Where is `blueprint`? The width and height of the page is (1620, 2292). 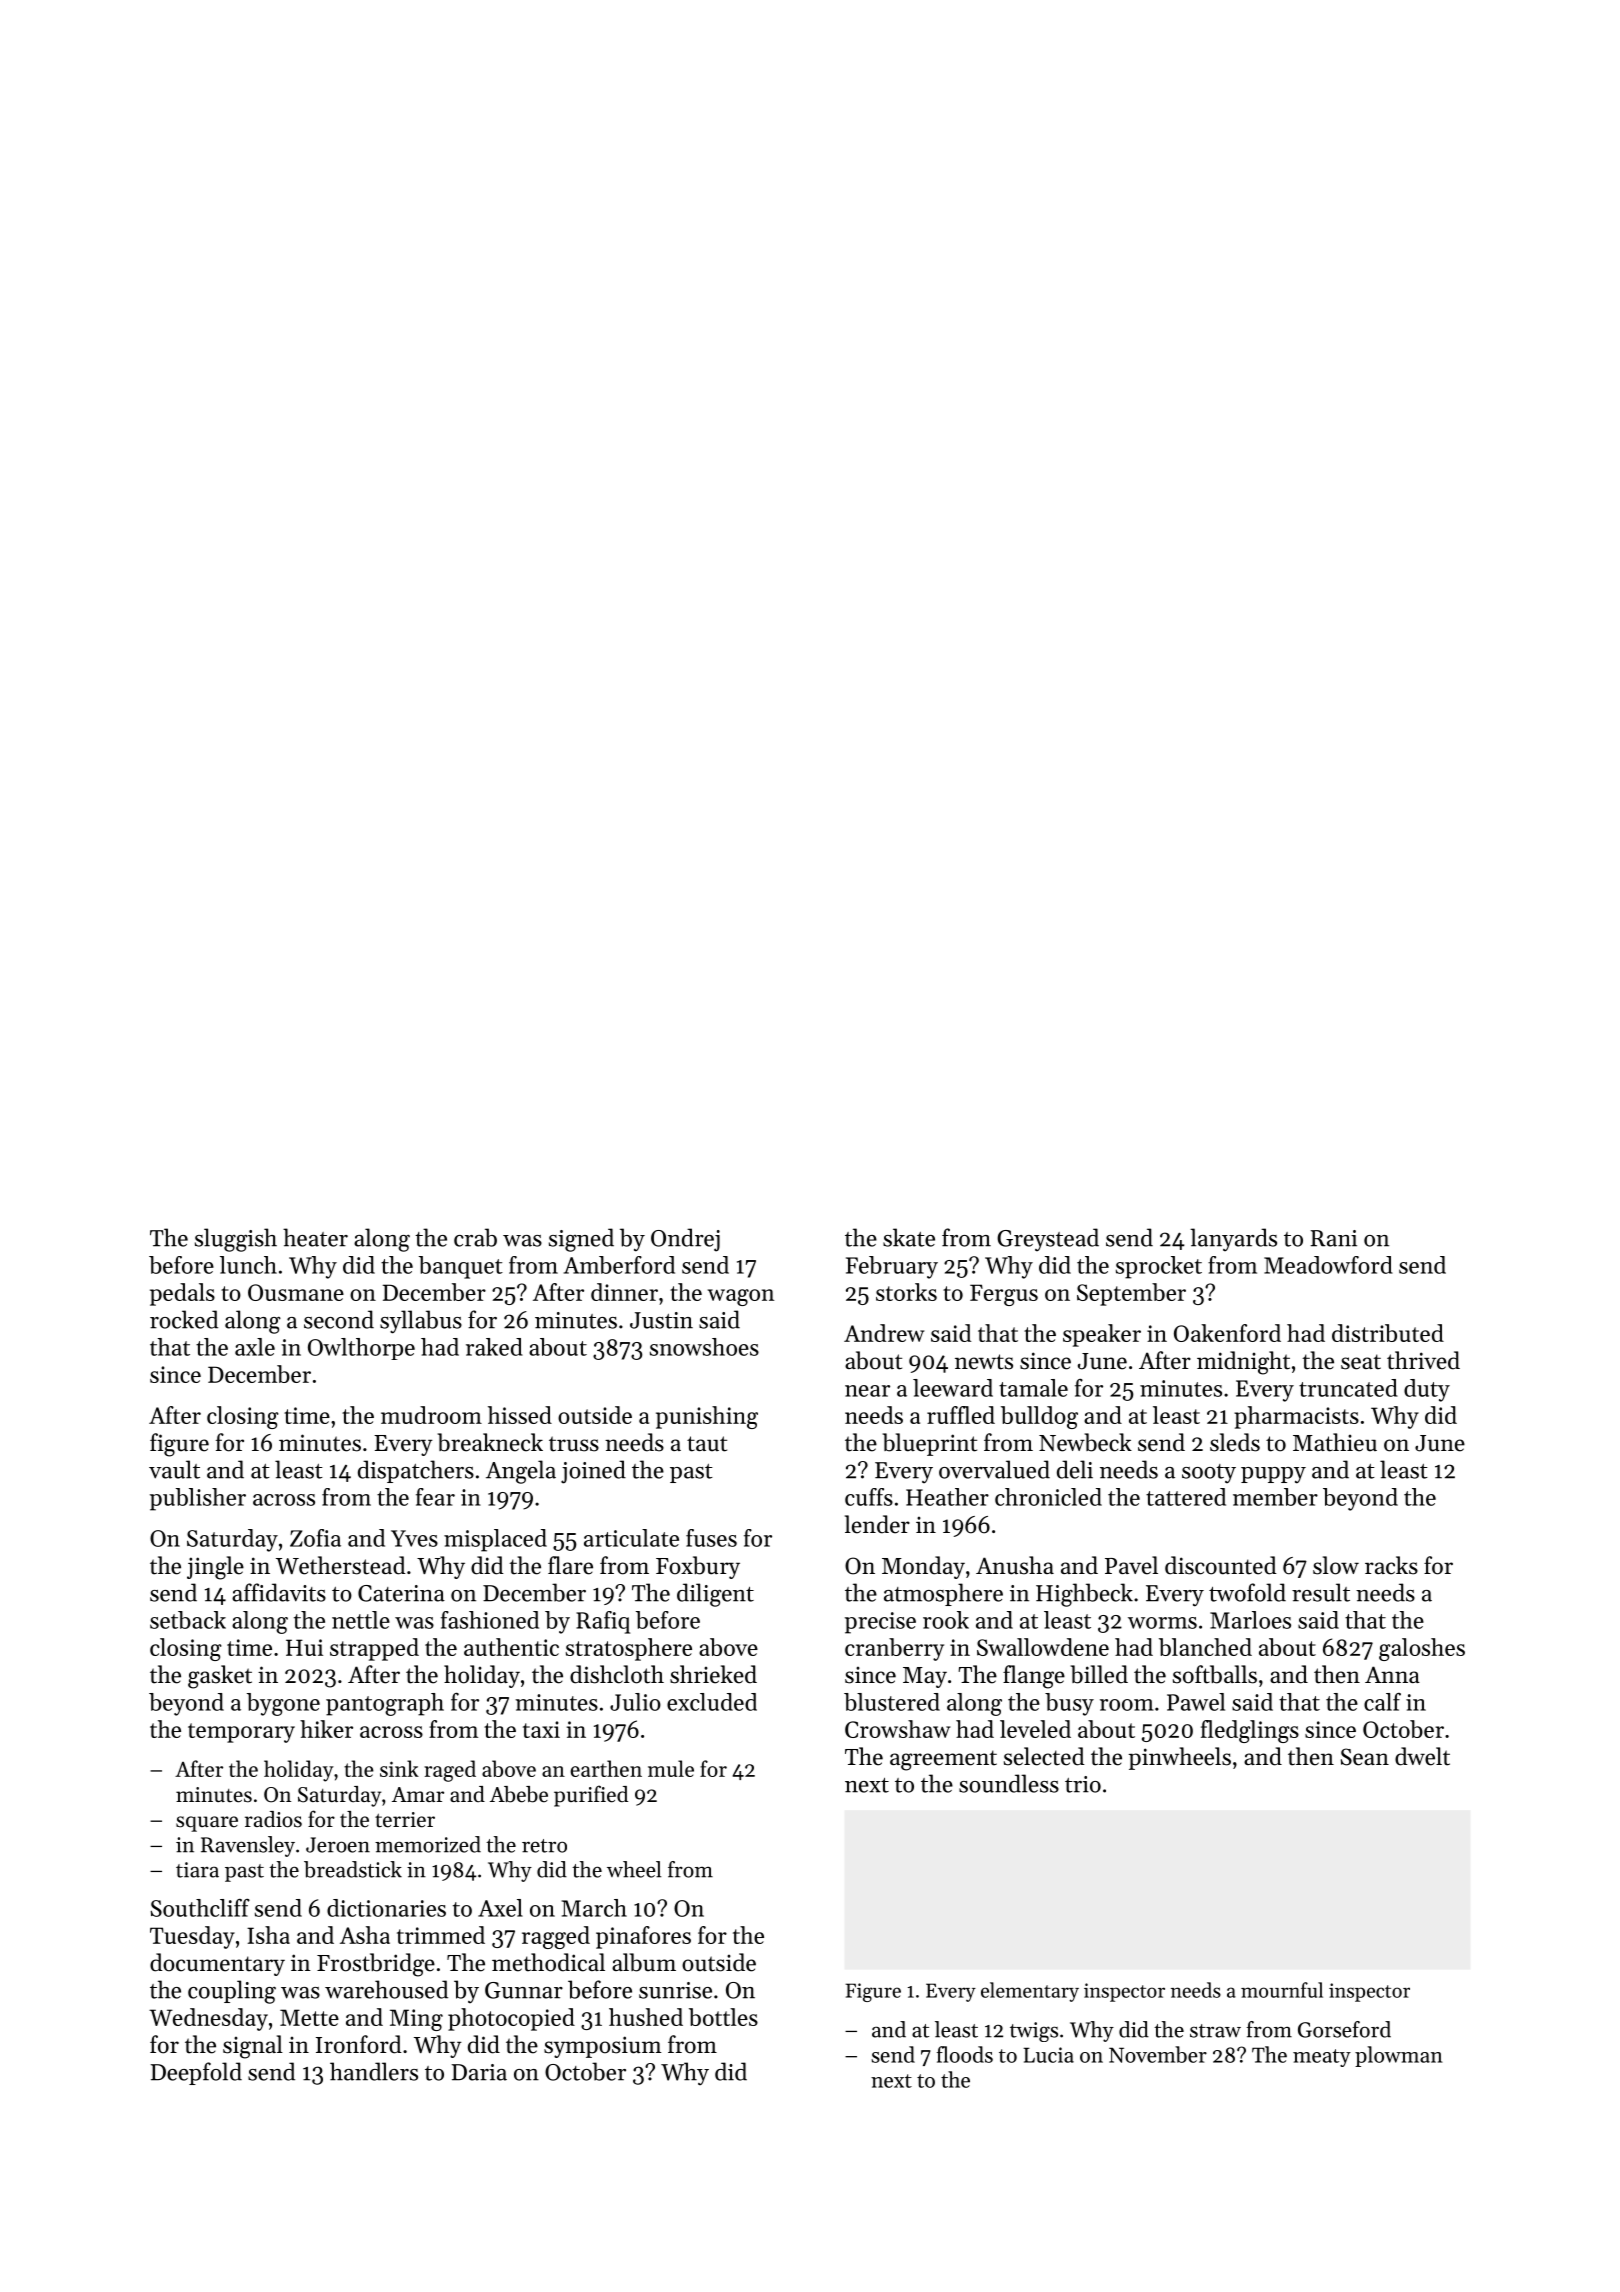
blueprint is located at coordinates (930, 1444).
